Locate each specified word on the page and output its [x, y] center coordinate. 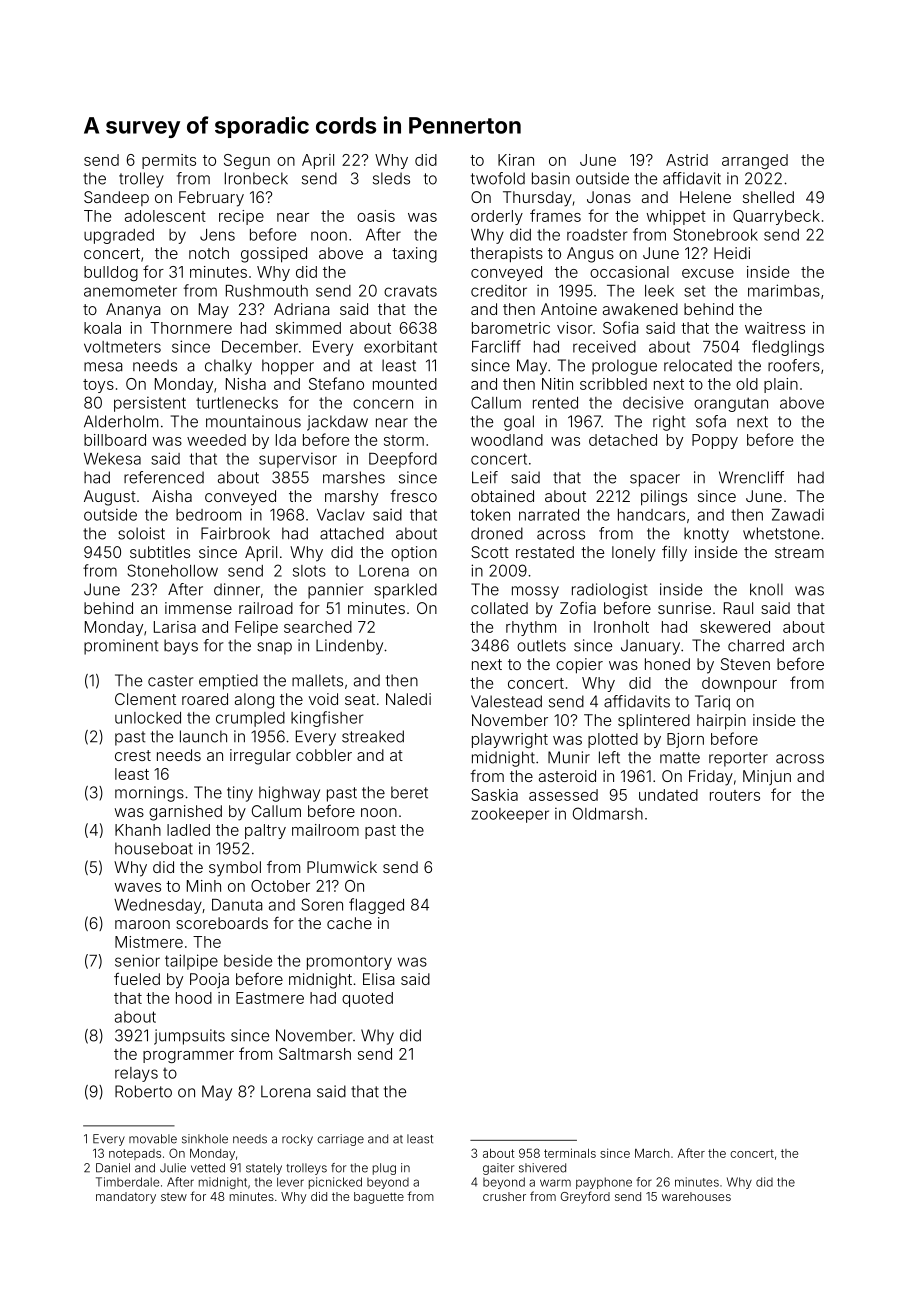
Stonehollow [172, 570]
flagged [376, 906]
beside [248, 960]
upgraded [119, 236]
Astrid [687, 160]
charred [756, 645]
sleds [391, 178]
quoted [367, 999]
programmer [188, 1057]
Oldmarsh [608, 813]
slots [309, 571]
